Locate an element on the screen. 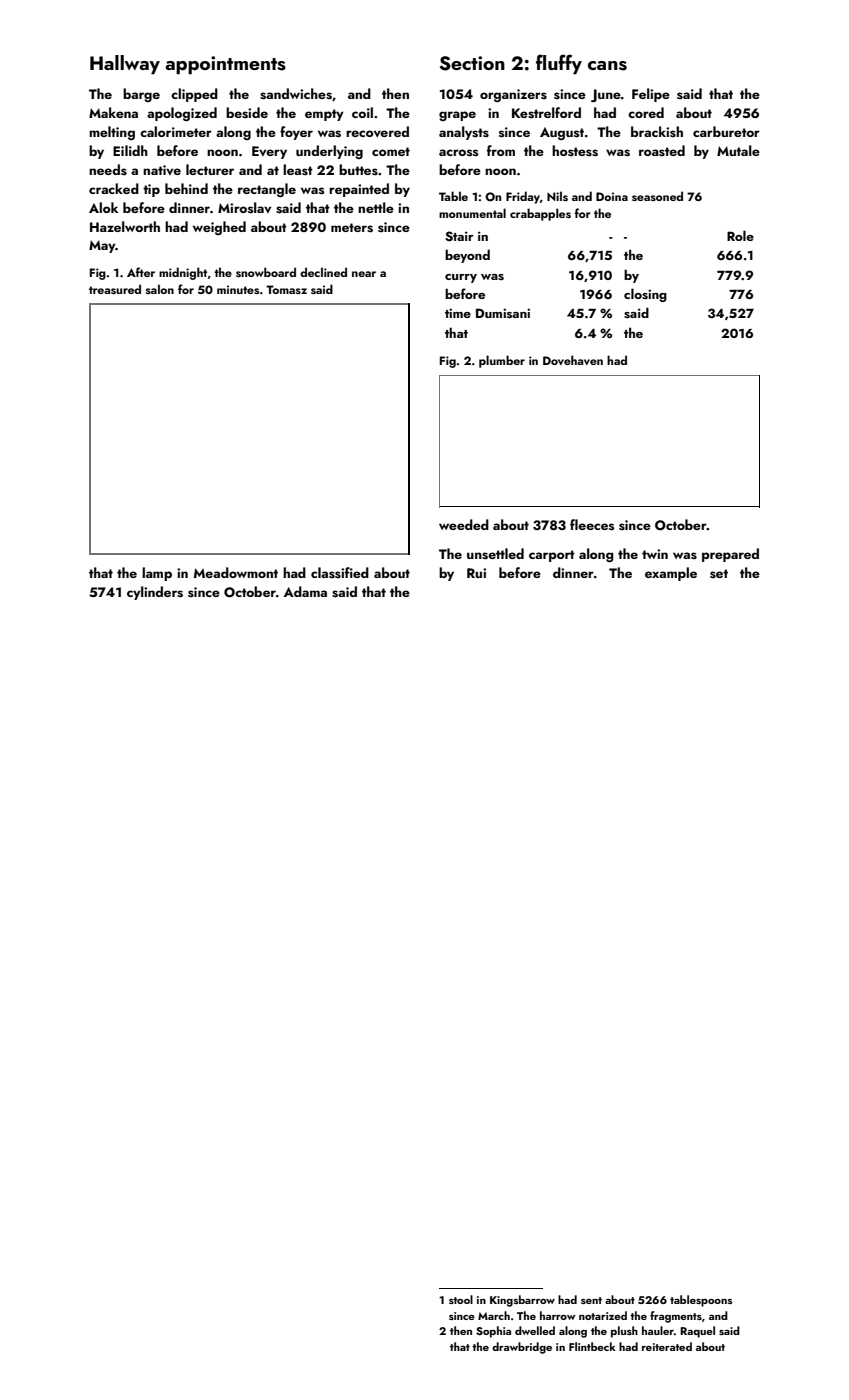 This screenshot has height=1400, width=849. Dovehaven is located at coordinates (573, 360).
